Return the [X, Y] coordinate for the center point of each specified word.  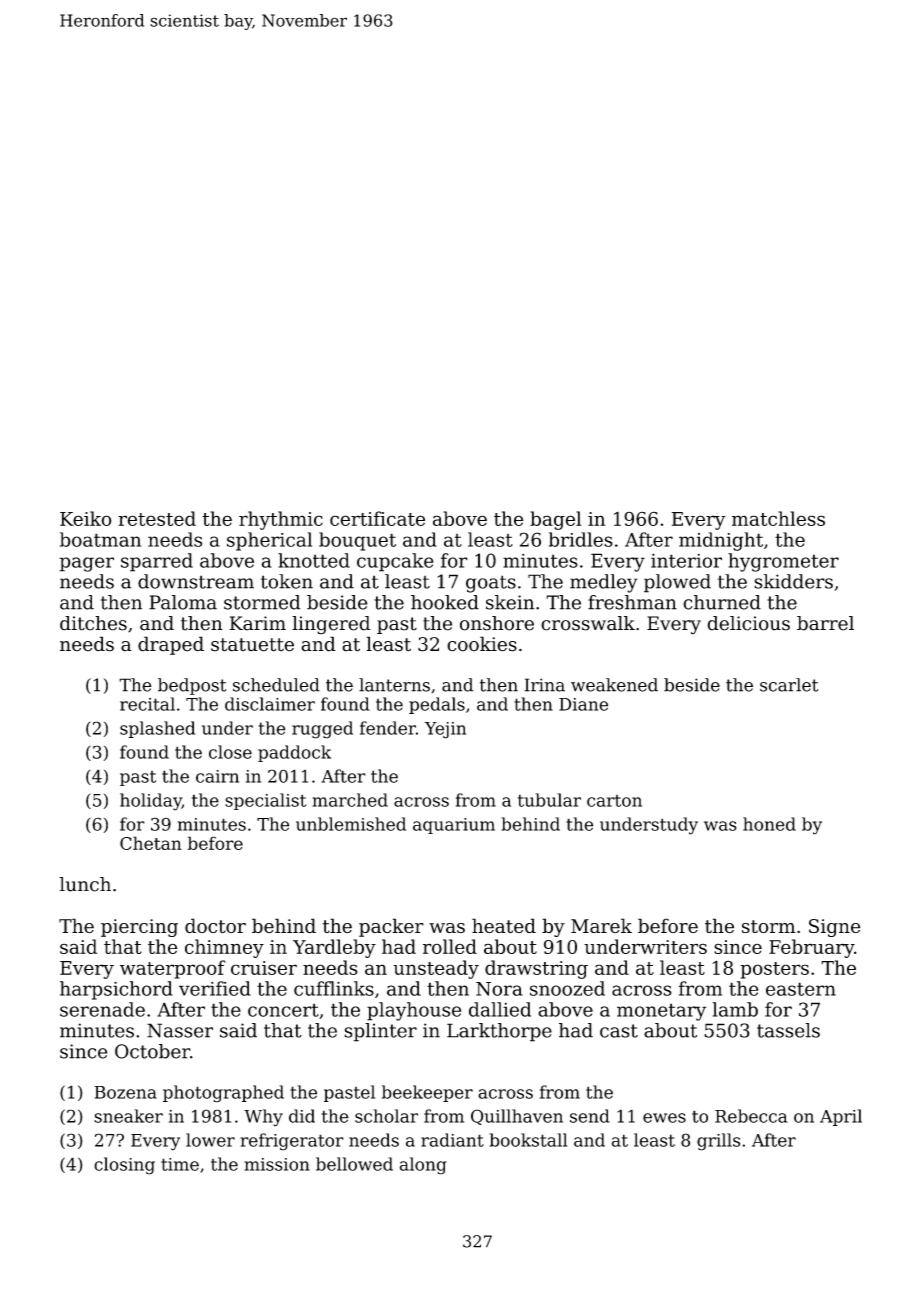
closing [124, 1166]
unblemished [351, 824]
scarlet [789, 685]
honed [769, 824]
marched [350, 800]
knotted [314, 560]
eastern [801, 989]
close [230, 752]
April [841, 1117]
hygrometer [783, 562]
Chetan [151, 843]
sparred [157, 562]
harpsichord [116, 990]
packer [391, 927]
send [590, 1116]
